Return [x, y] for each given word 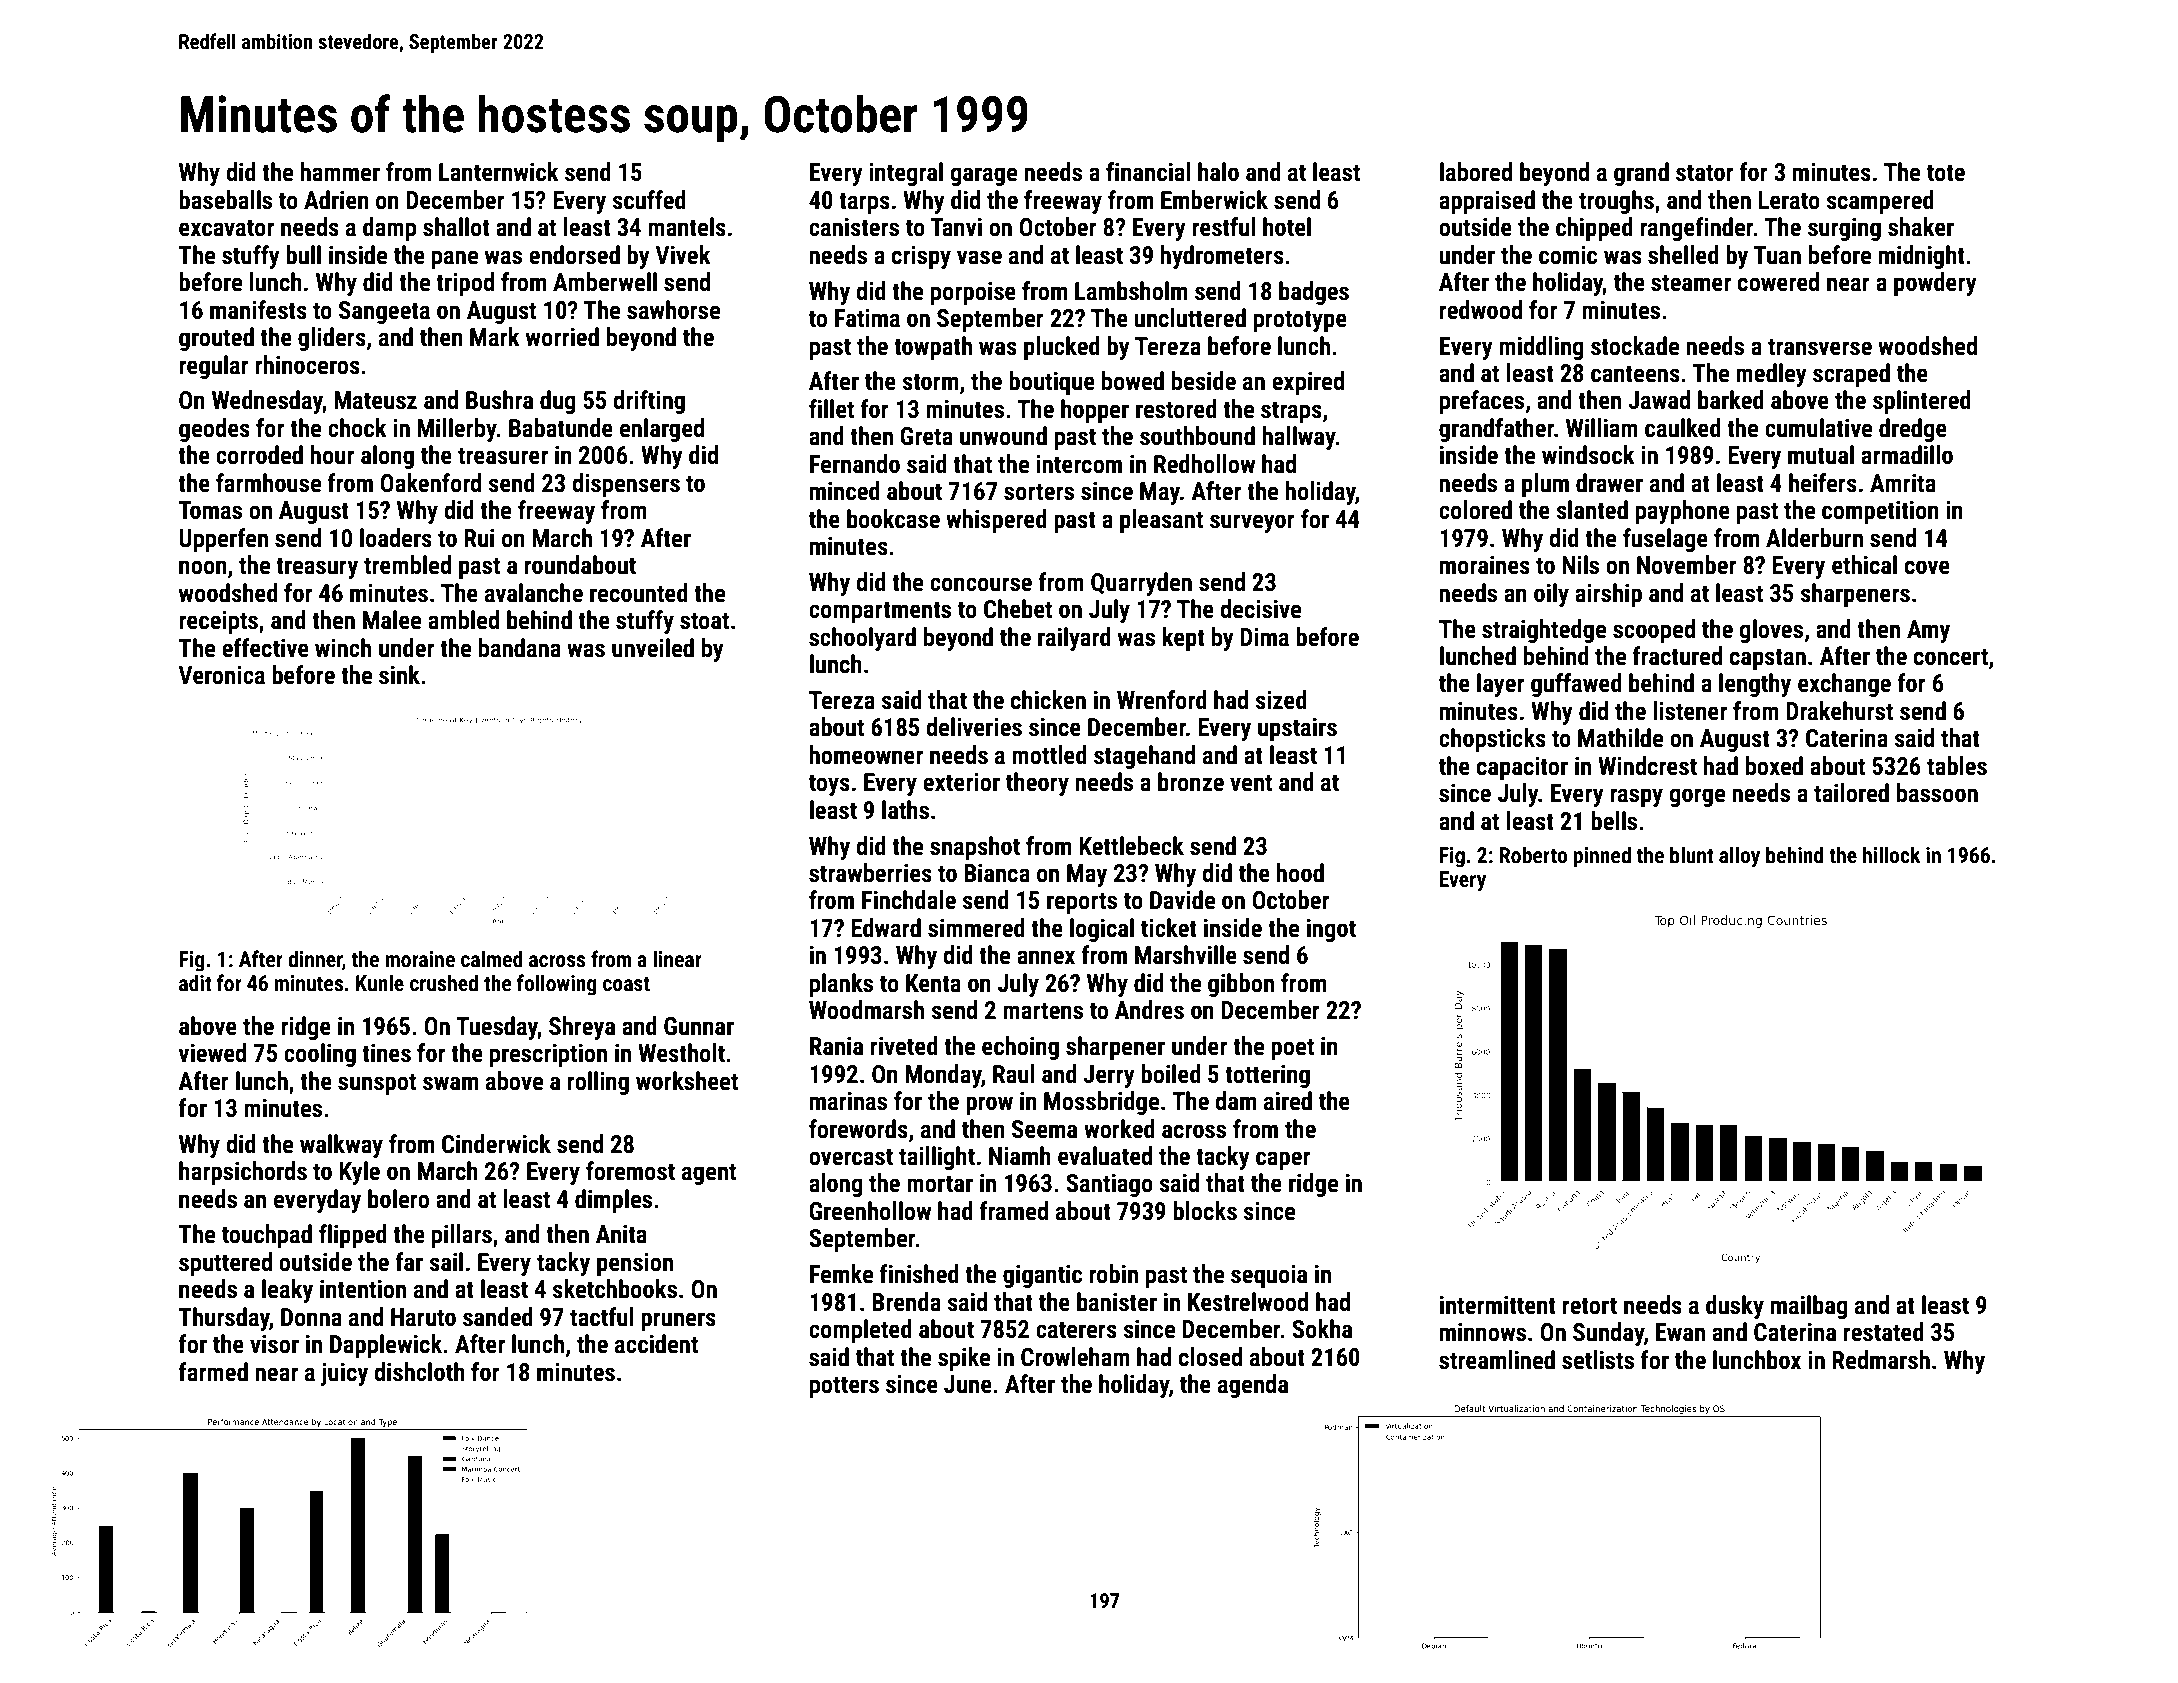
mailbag [1809, 1307]
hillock [1892, 854]
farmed [213, 1372]
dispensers [626, 485]
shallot [456, 227]
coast [626, 984]
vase [979, 257]
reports [1082, 903]
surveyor [1252, 523]
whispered [996, 521]
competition [1880, 512]
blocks [1205, 1211]
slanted [1592, 510]
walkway [341, 1146]
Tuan [1777, 255]
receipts [218, 622]
